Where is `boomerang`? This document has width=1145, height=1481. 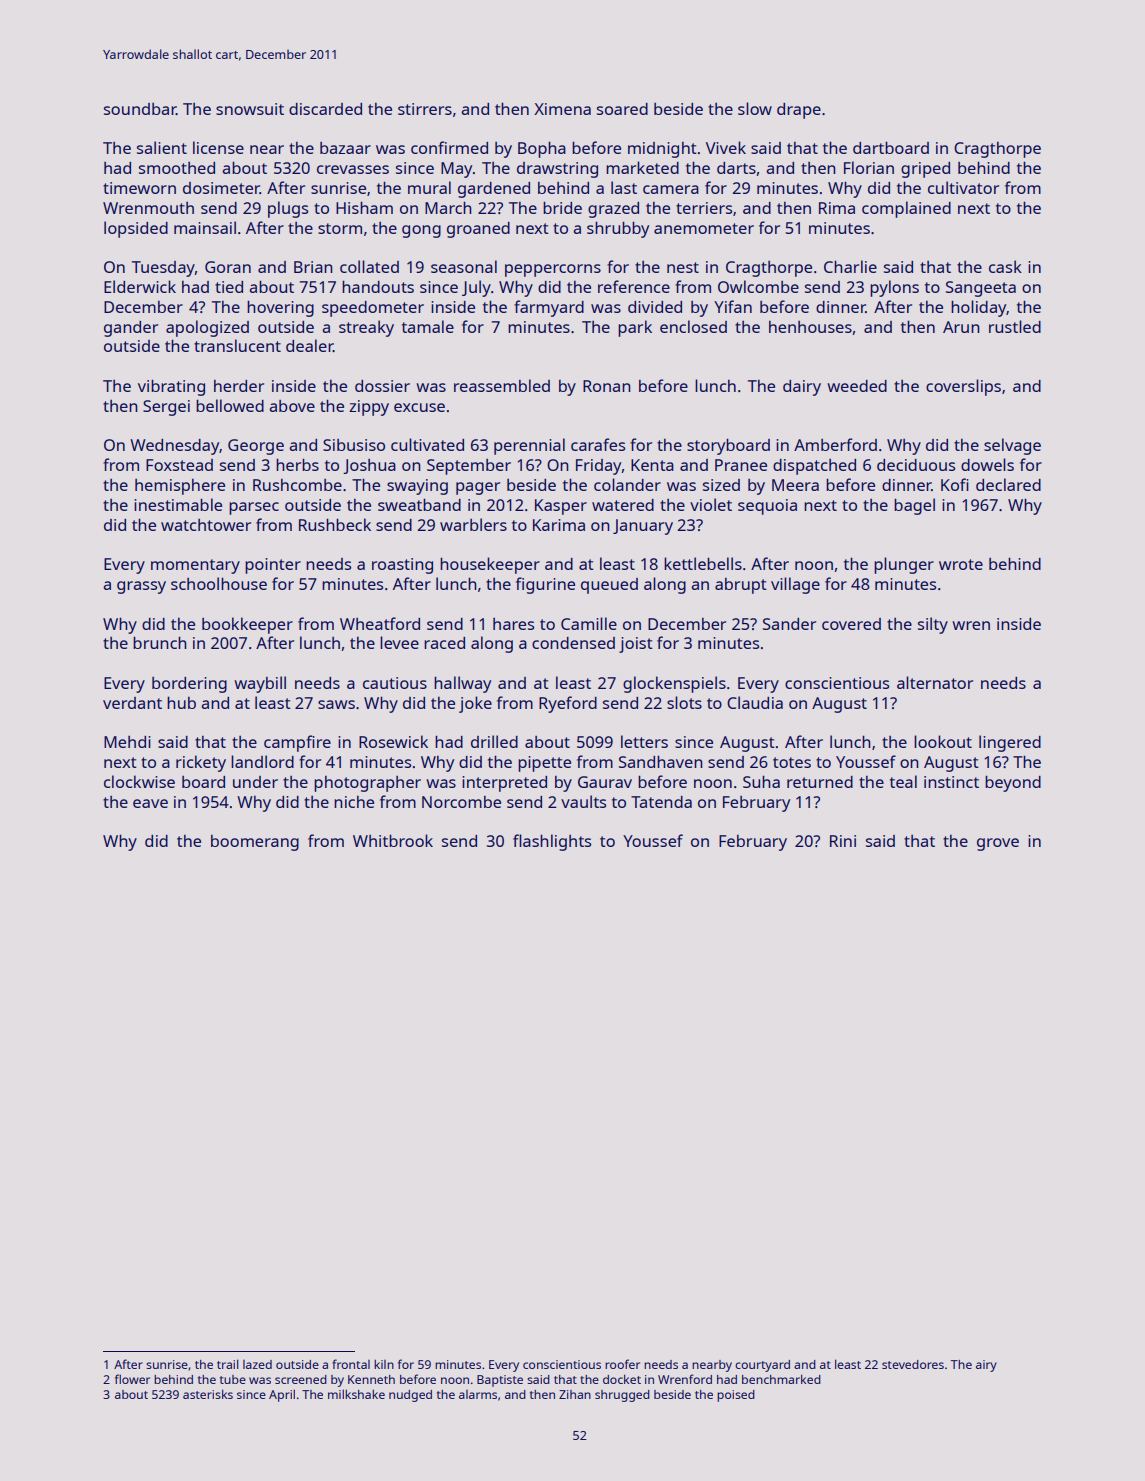
boomerang is located at coordinates (255, 843).
